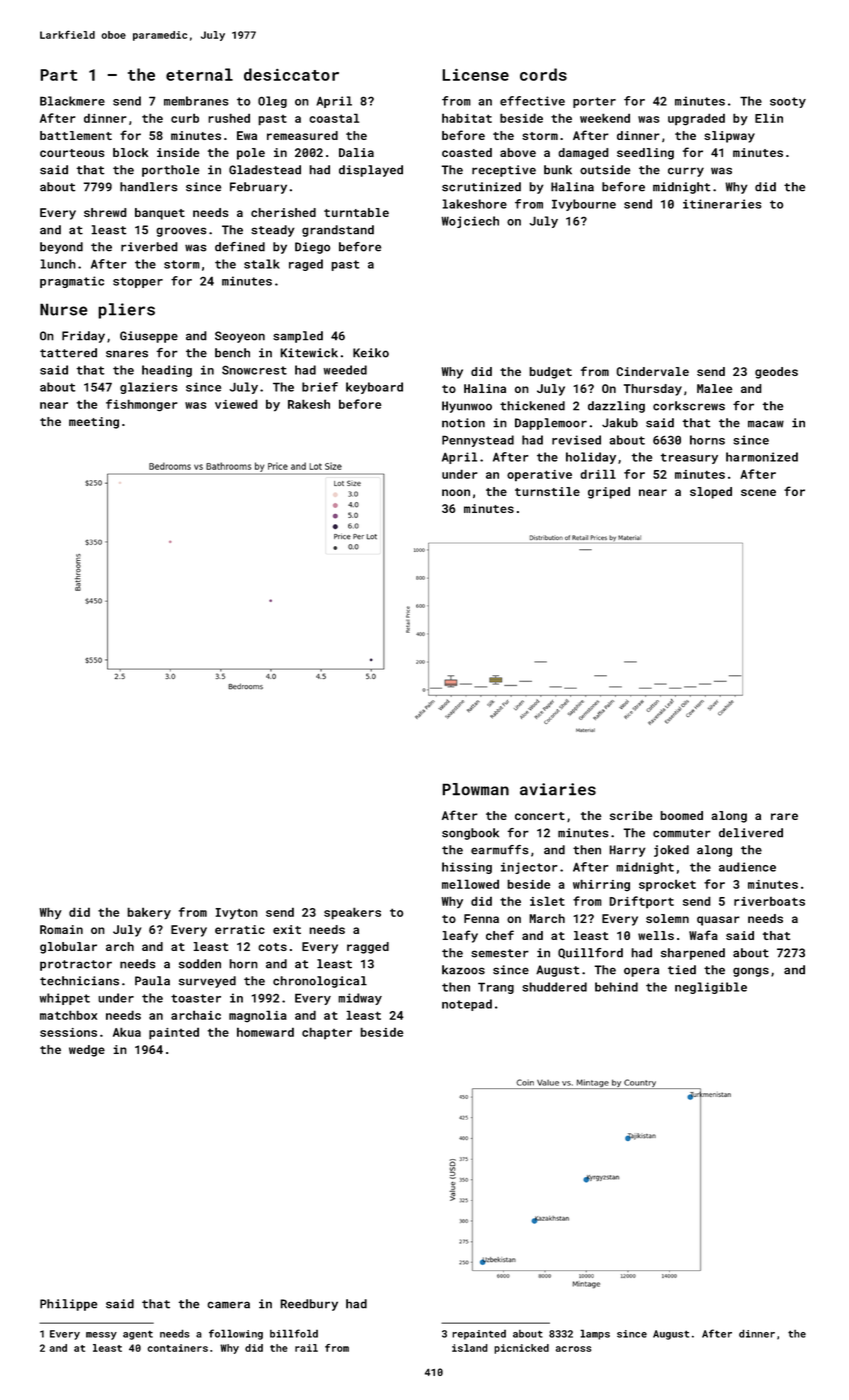 The image size is (849, 1400). What do you see at coordinates (595, 1334) in the page?
I see `lamps` at bounding box center [595, 1334].
